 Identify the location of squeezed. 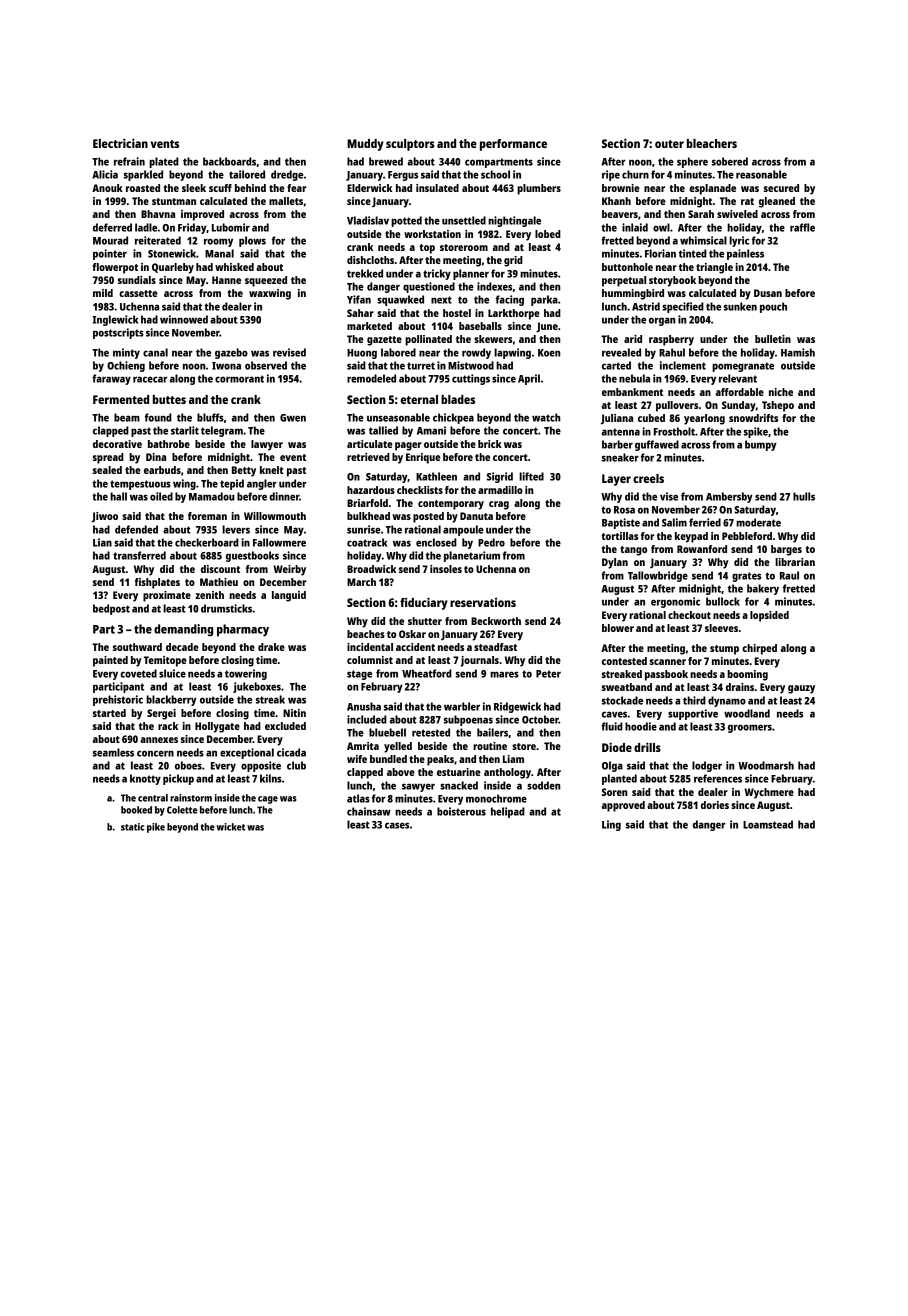
(266, 281).
